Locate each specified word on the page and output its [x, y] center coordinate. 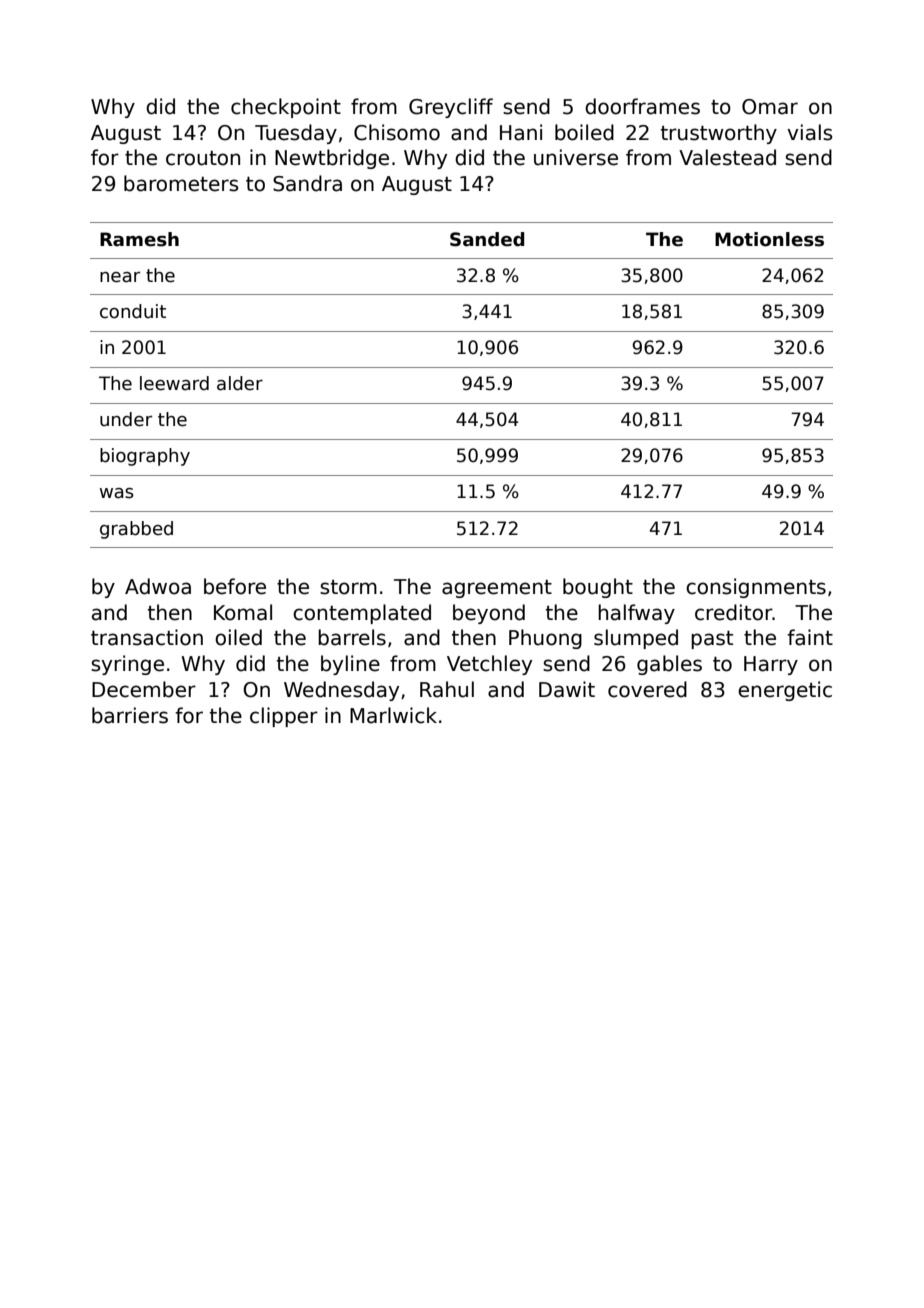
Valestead [727, 157]
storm [348, 587]
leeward [174, 383]
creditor [734, 612]
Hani [521, 132]
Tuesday [296, 134]
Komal [243, 612]
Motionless [769, 239]
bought [598, 588]
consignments [756, 588]
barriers [130, 715]
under [126, 419]
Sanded [487, 239]
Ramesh [139, 239]
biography [145, 457]
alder [240, 383]
